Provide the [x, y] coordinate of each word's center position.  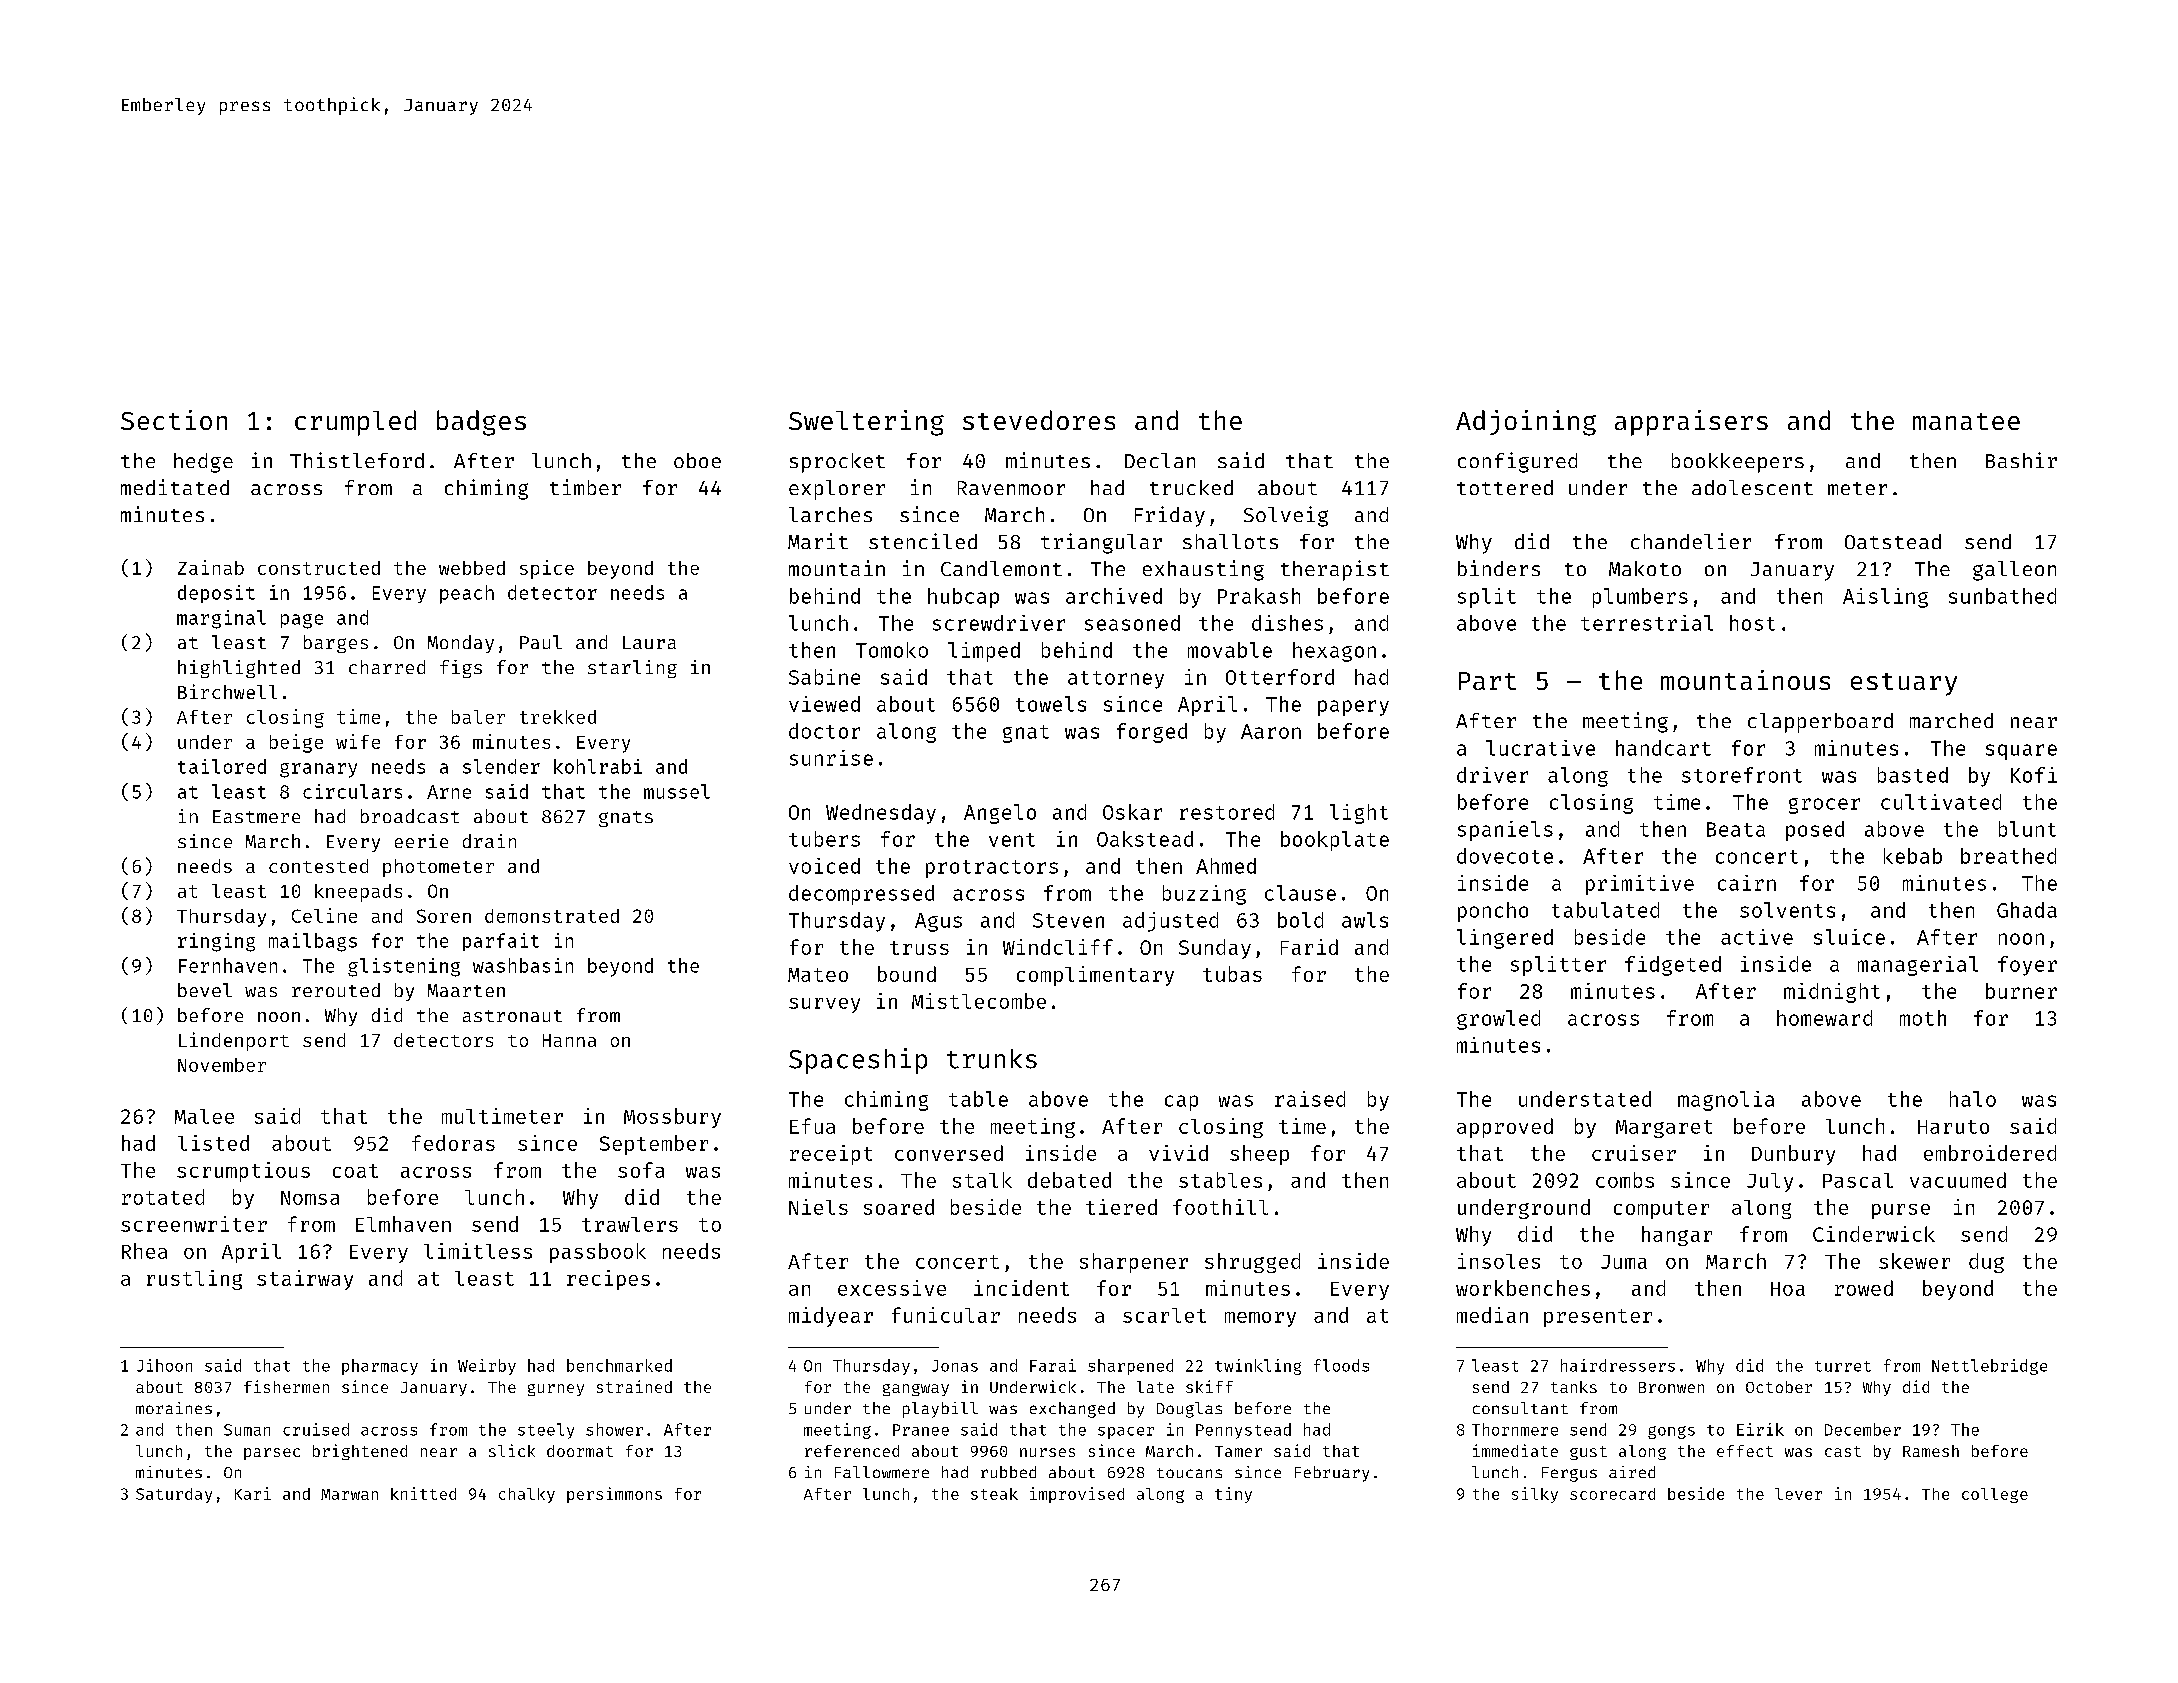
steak [994, 1494]
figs [461, 669]
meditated [175, 487]
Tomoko [892, 650]
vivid [1178, 1153]
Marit [818, 541]
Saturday [174, 1495]
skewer [1914, 1261]
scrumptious [243, 1172]
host [1752, 623]
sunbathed [2002, 596]
